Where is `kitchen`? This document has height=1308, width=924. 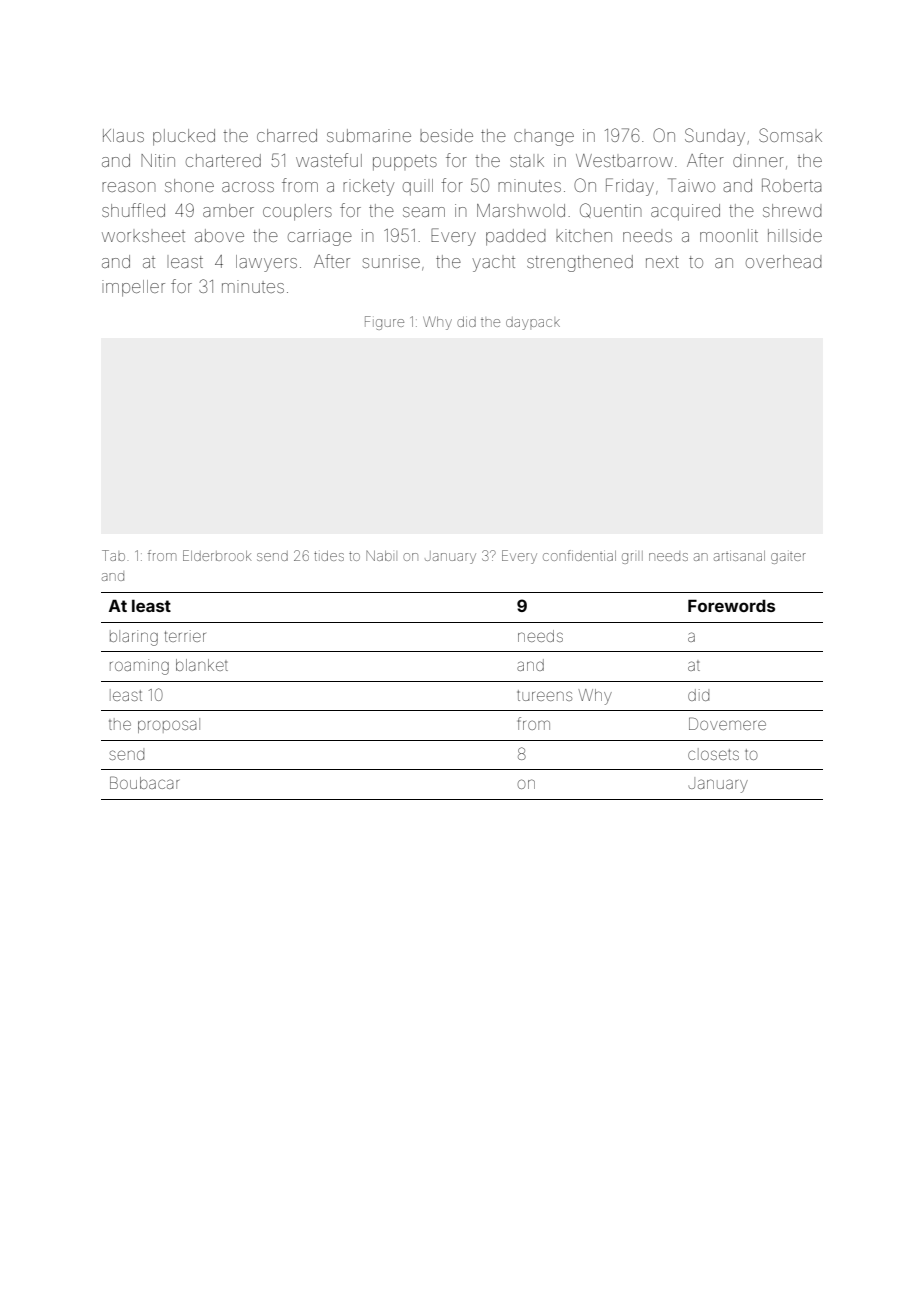 kitchen is located at coordinates (584, 235).
